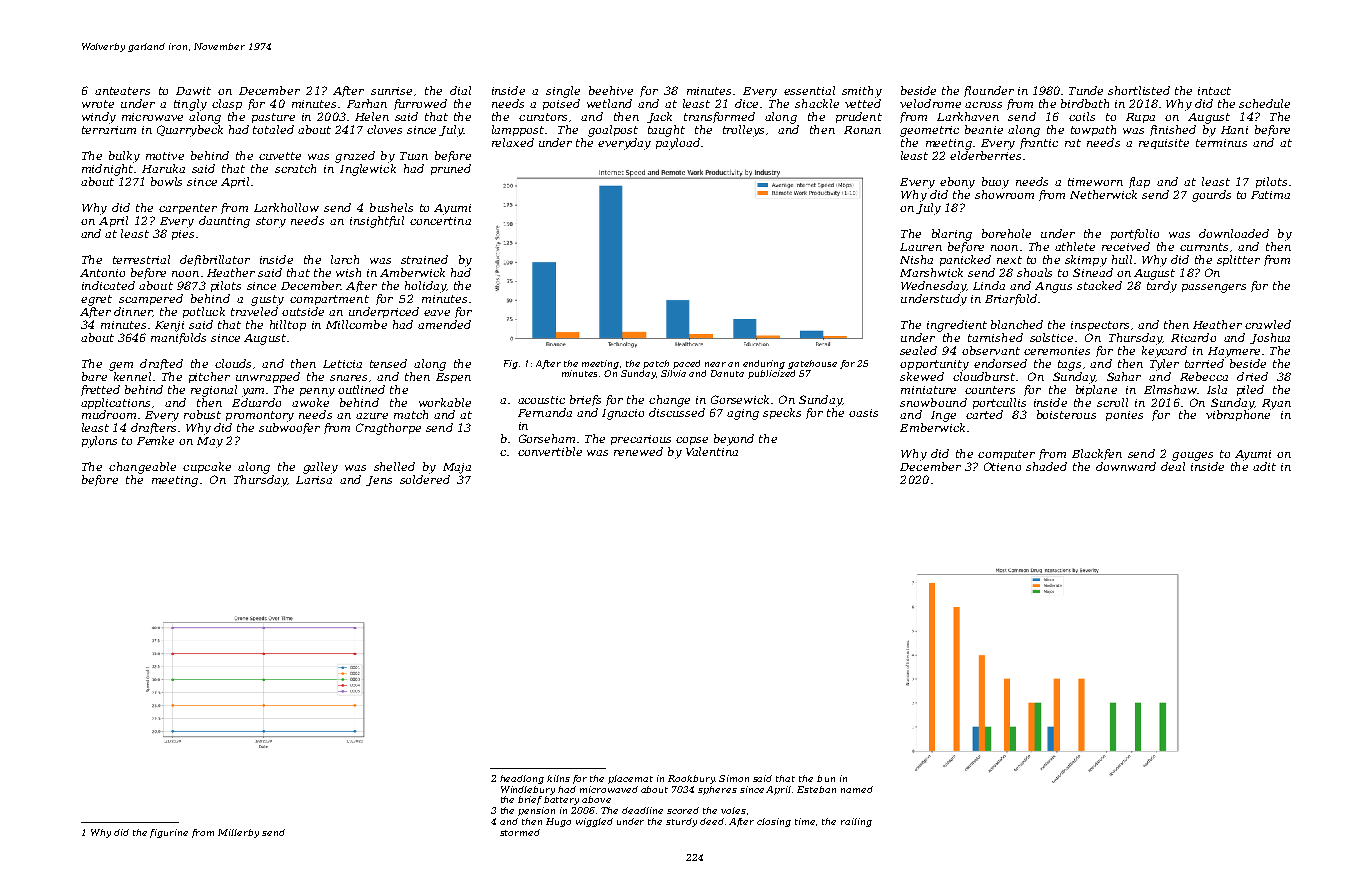  I want to click on convertible, so click(550, 451).
